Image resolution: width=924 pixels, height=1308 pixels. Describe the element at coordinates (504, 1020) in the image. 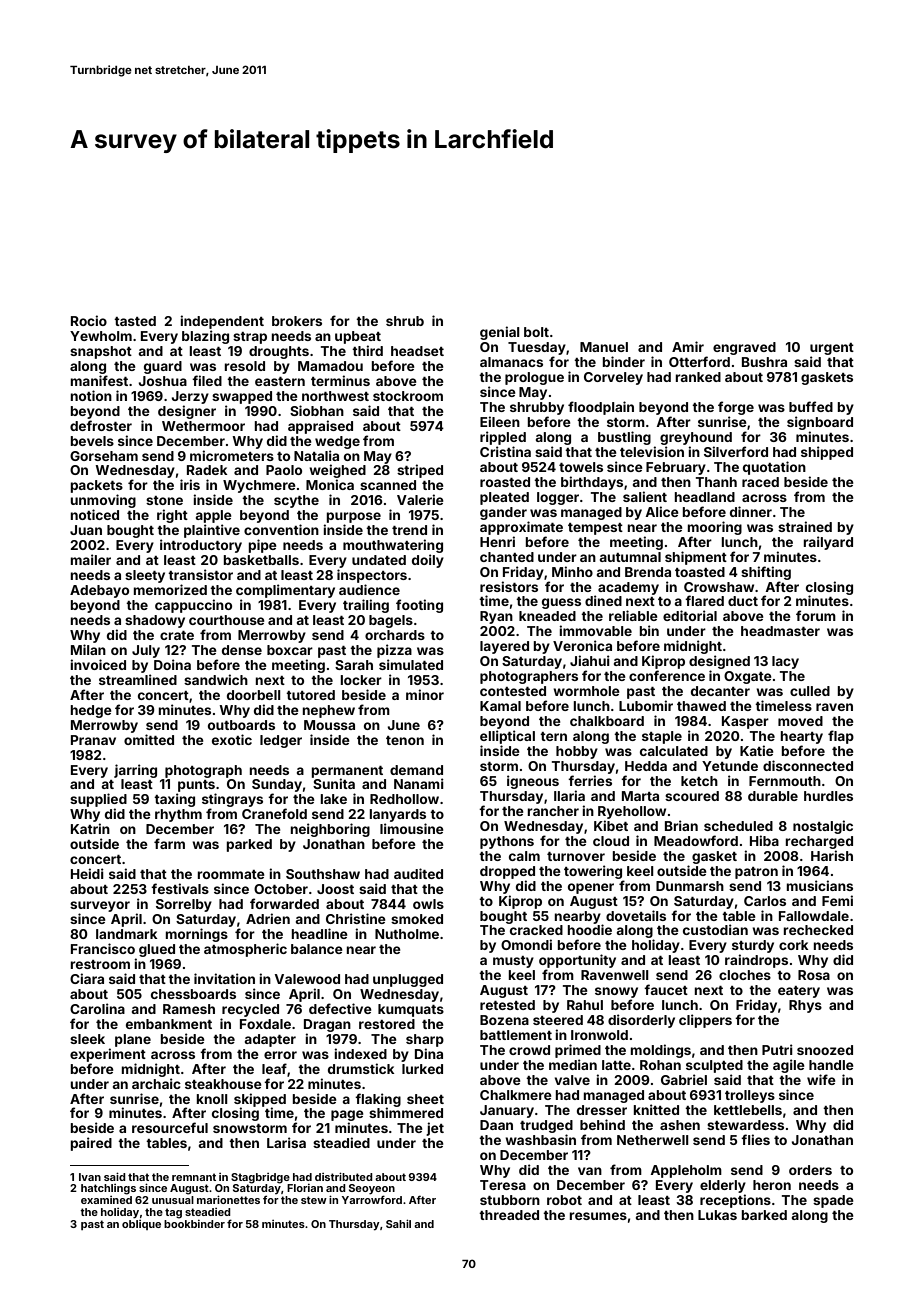

I see `Bozena` at that location.
